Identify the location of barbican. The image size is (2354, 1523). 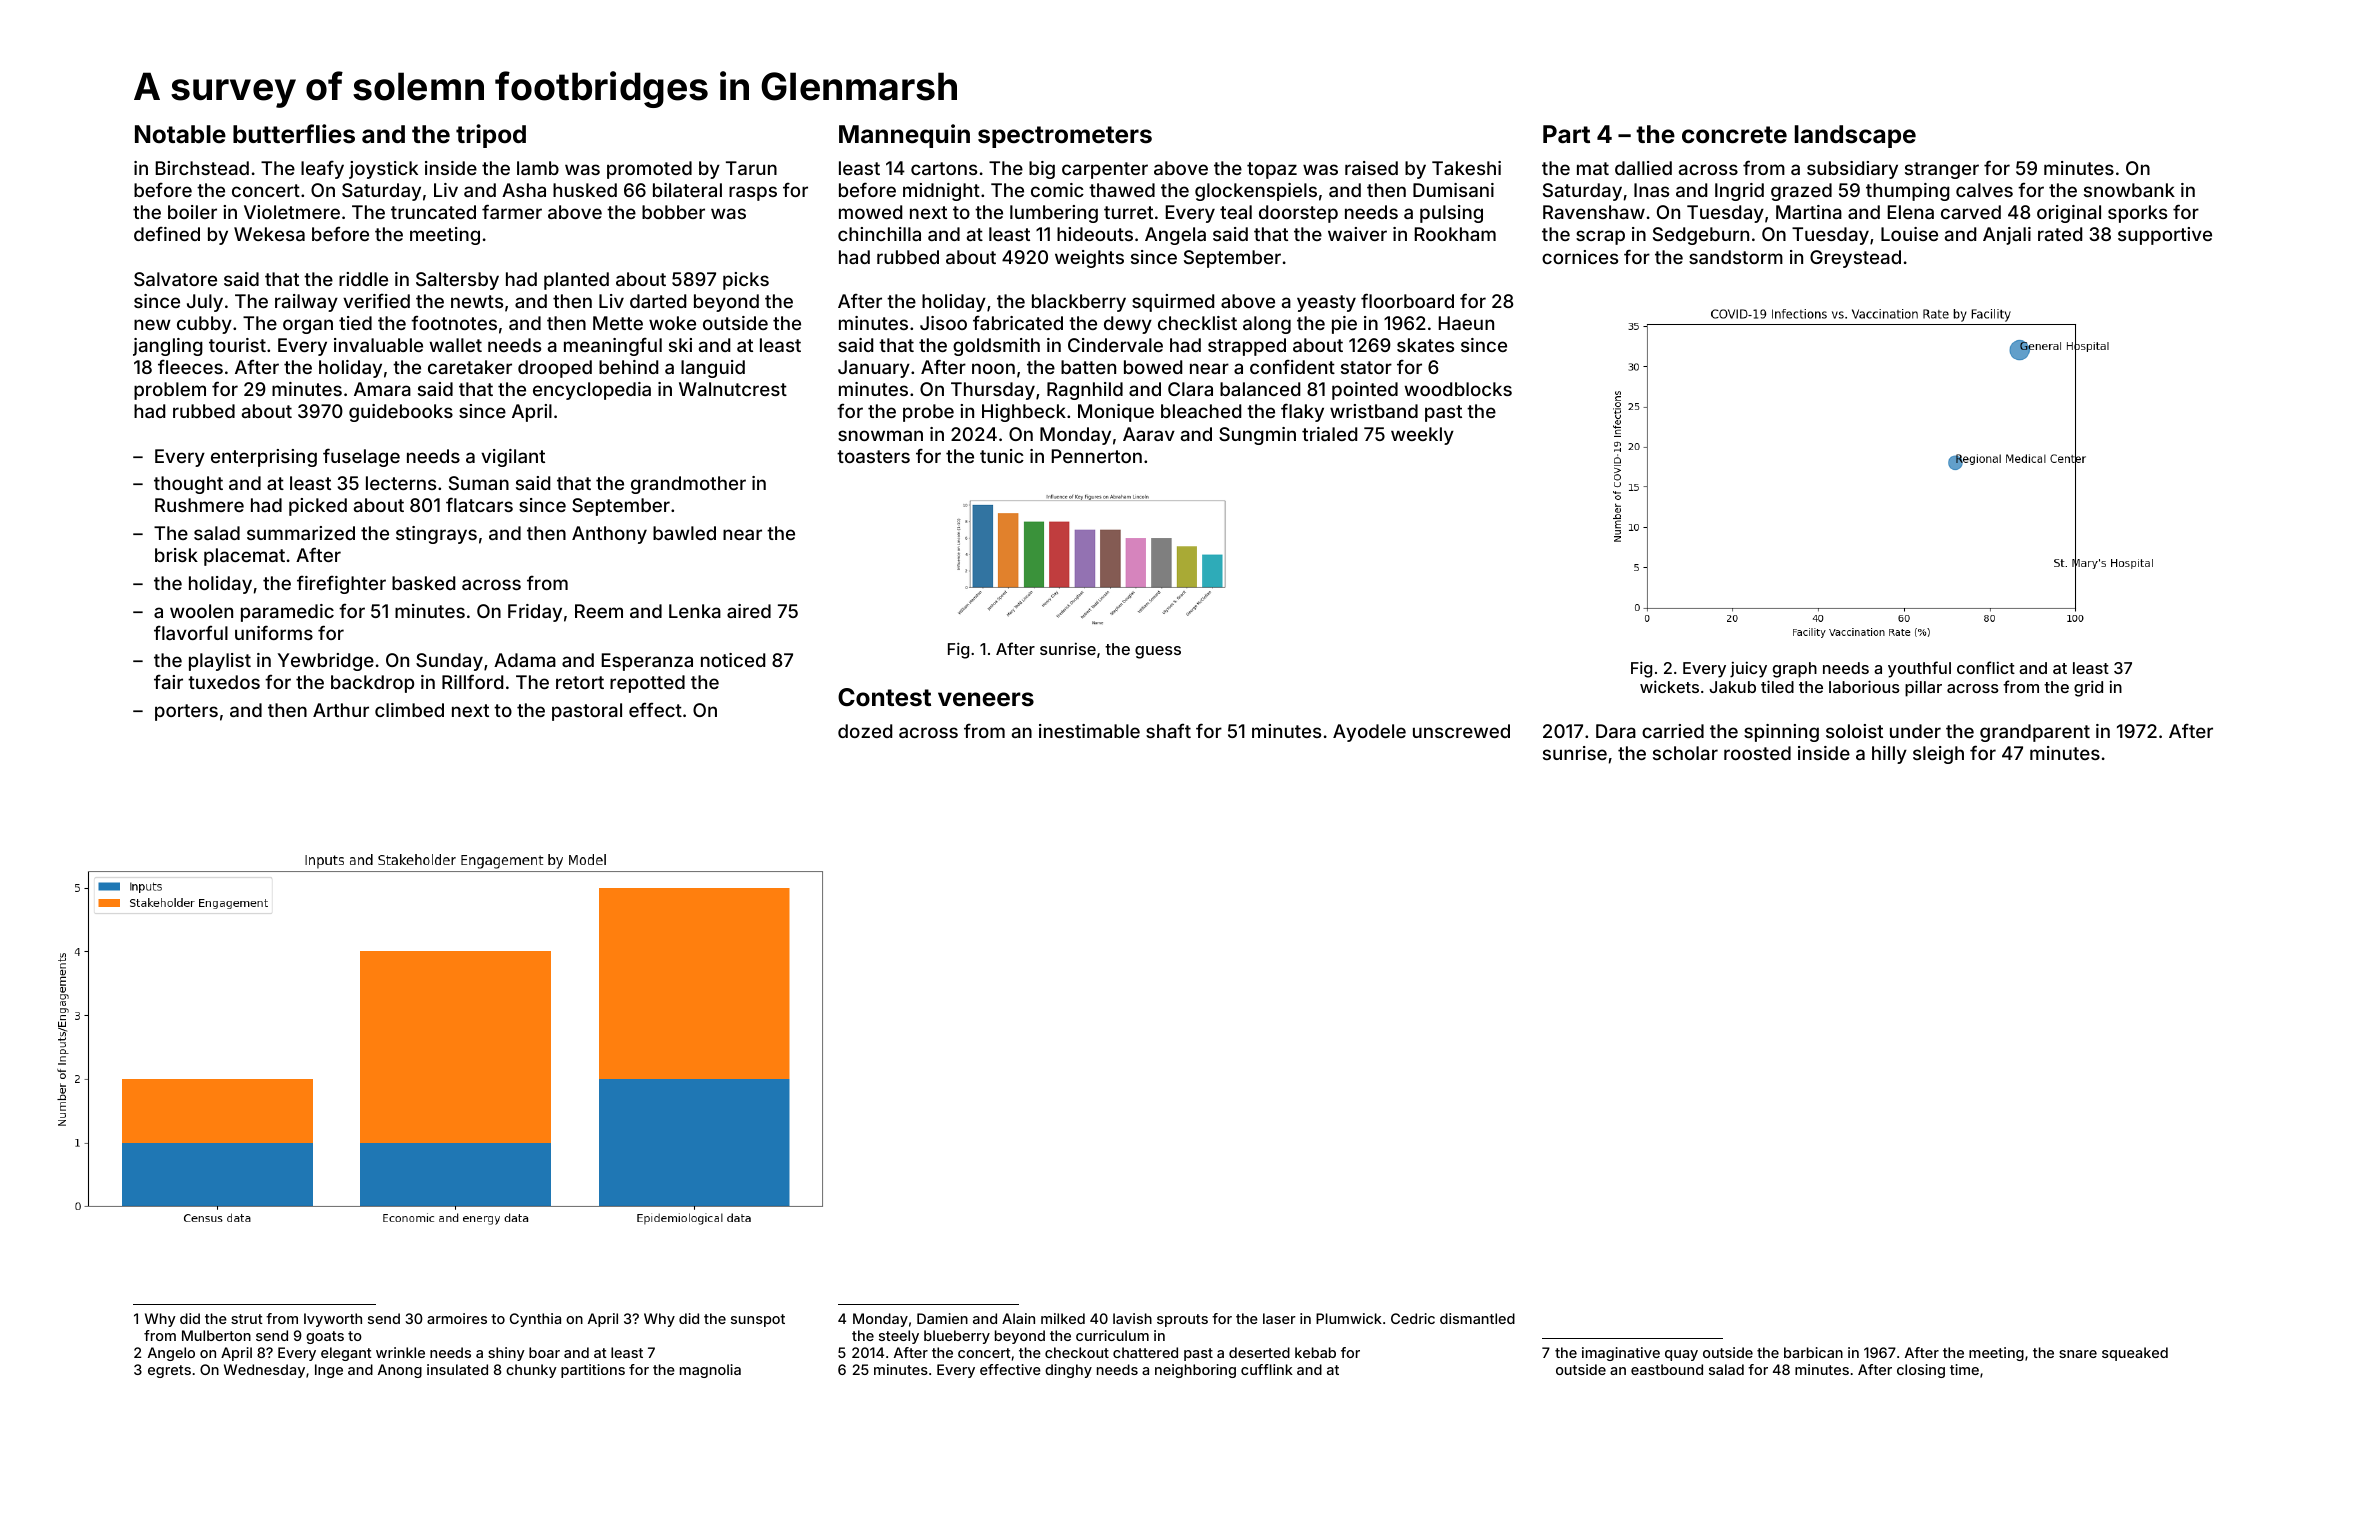
(1813, 1352).
